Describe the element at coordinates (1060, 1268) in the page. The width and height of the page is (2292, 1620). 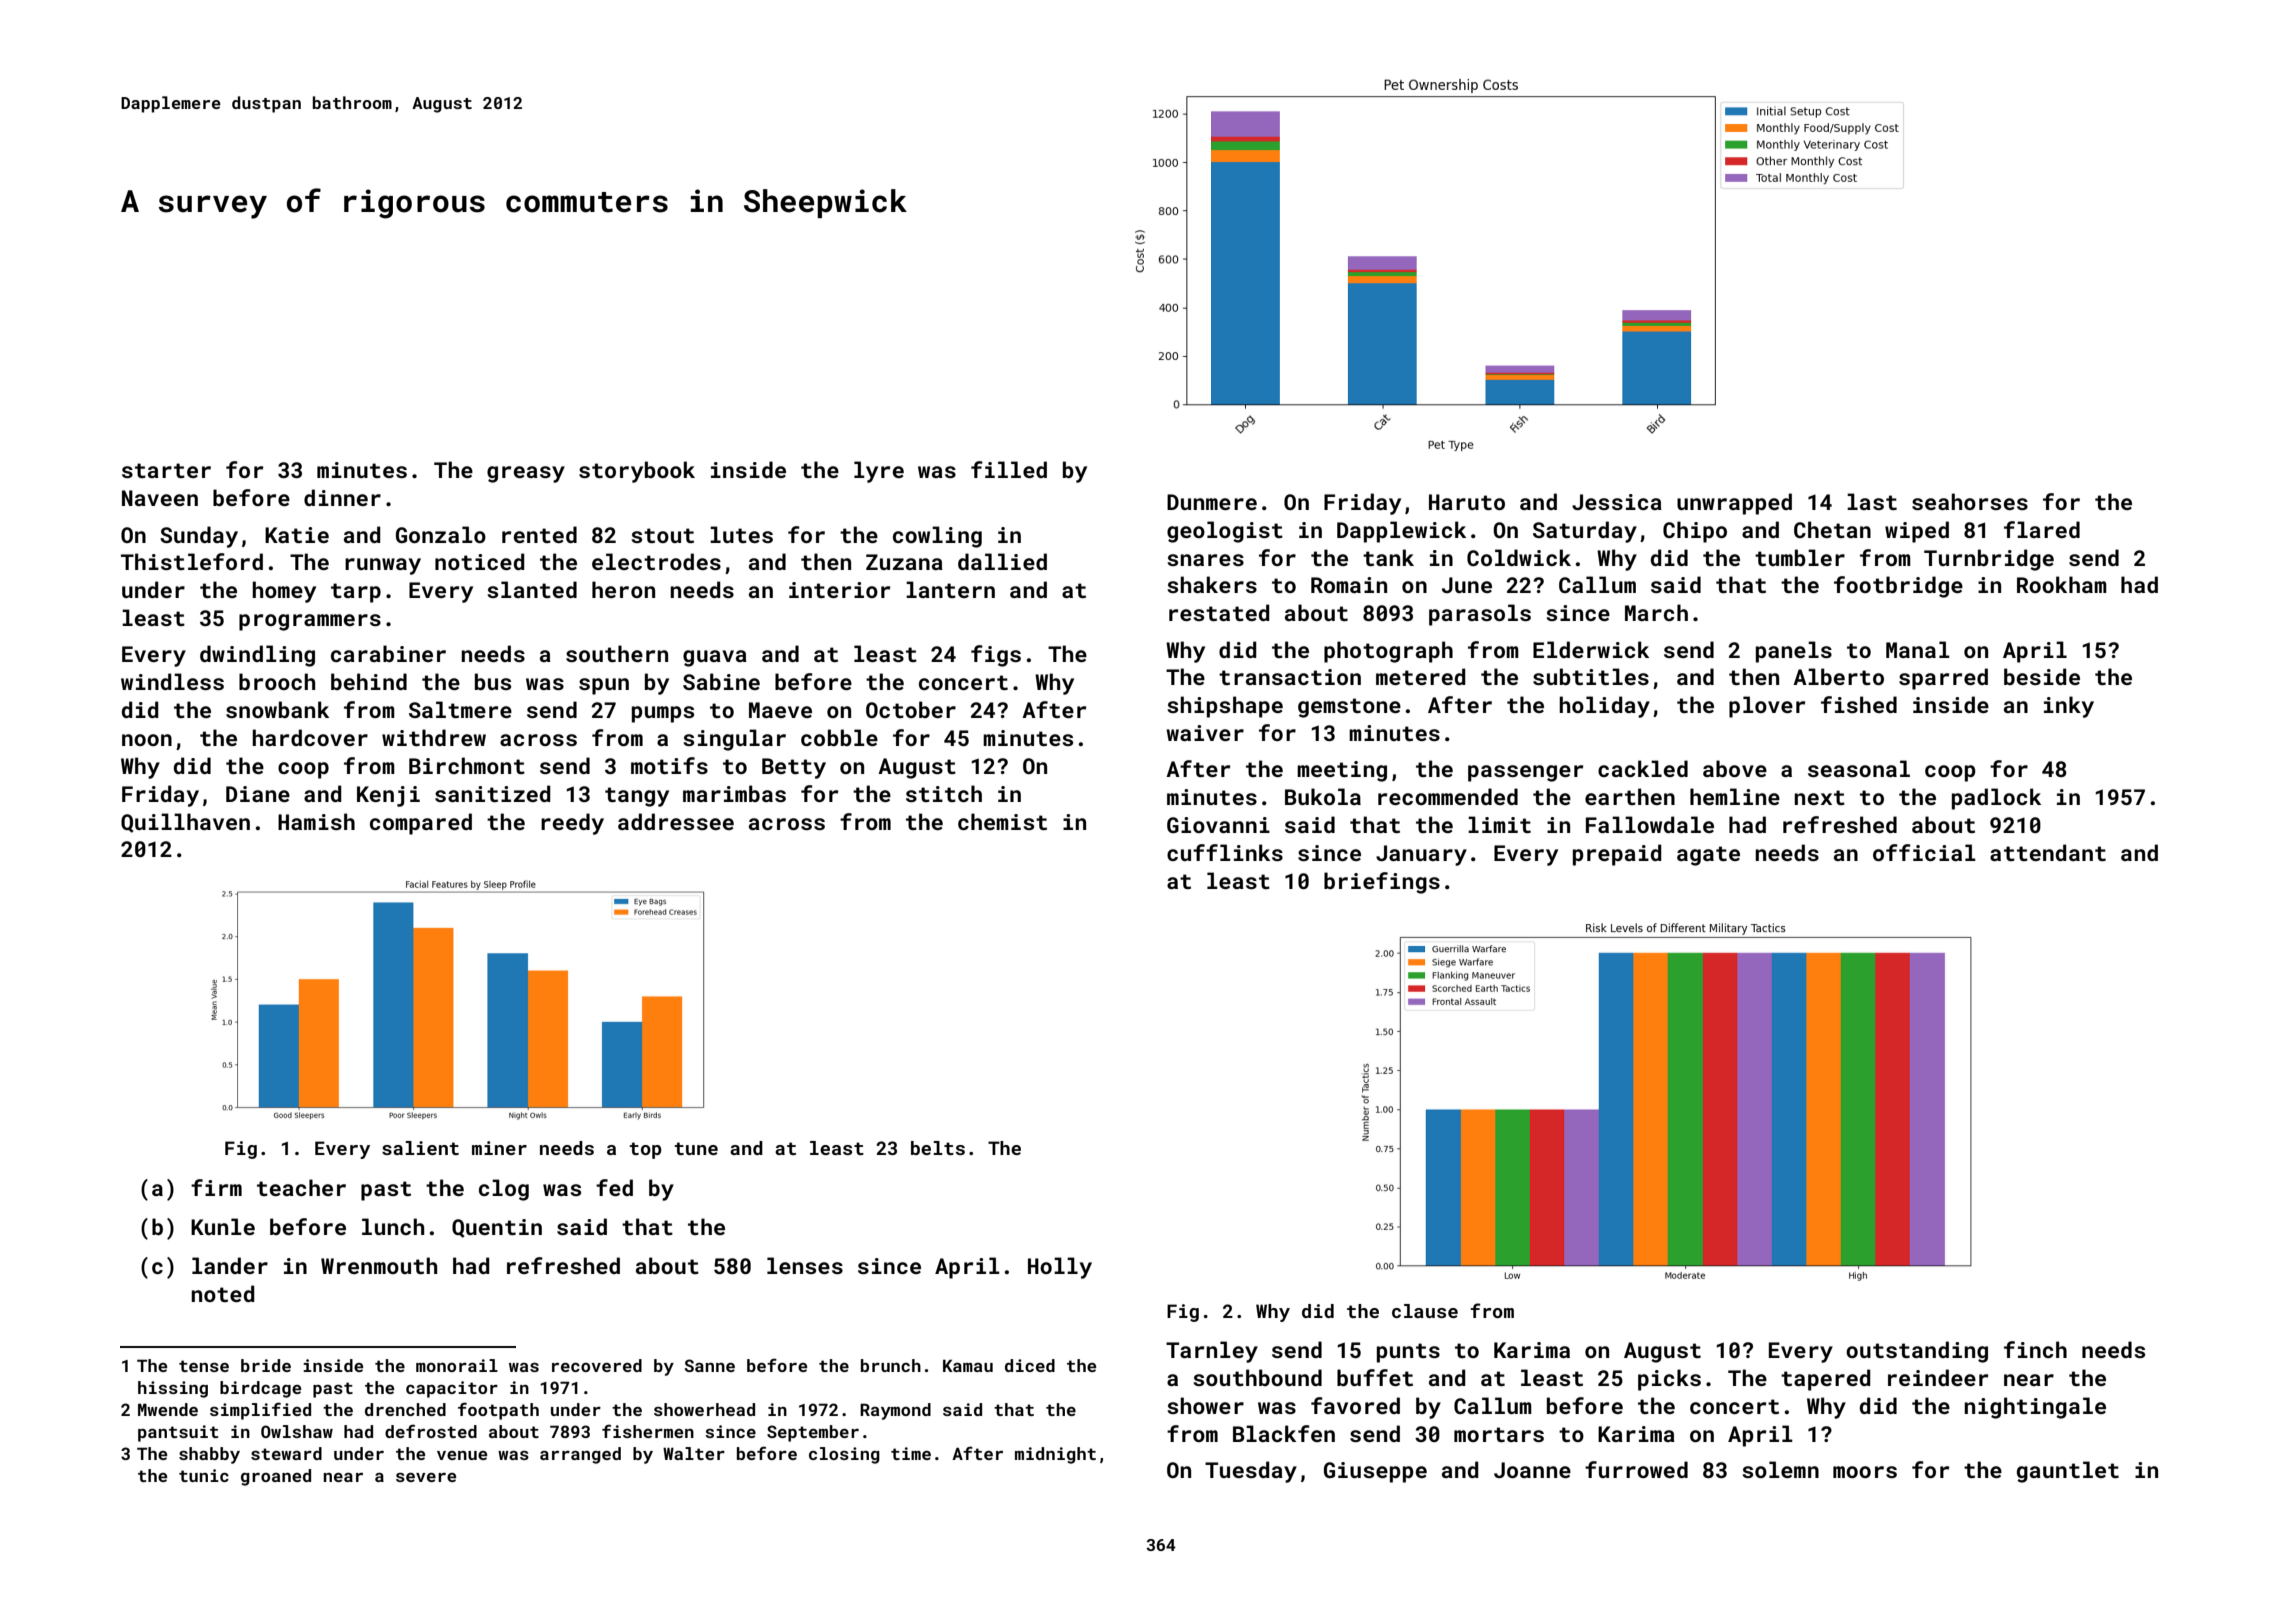
I see `Holly` at that location.
